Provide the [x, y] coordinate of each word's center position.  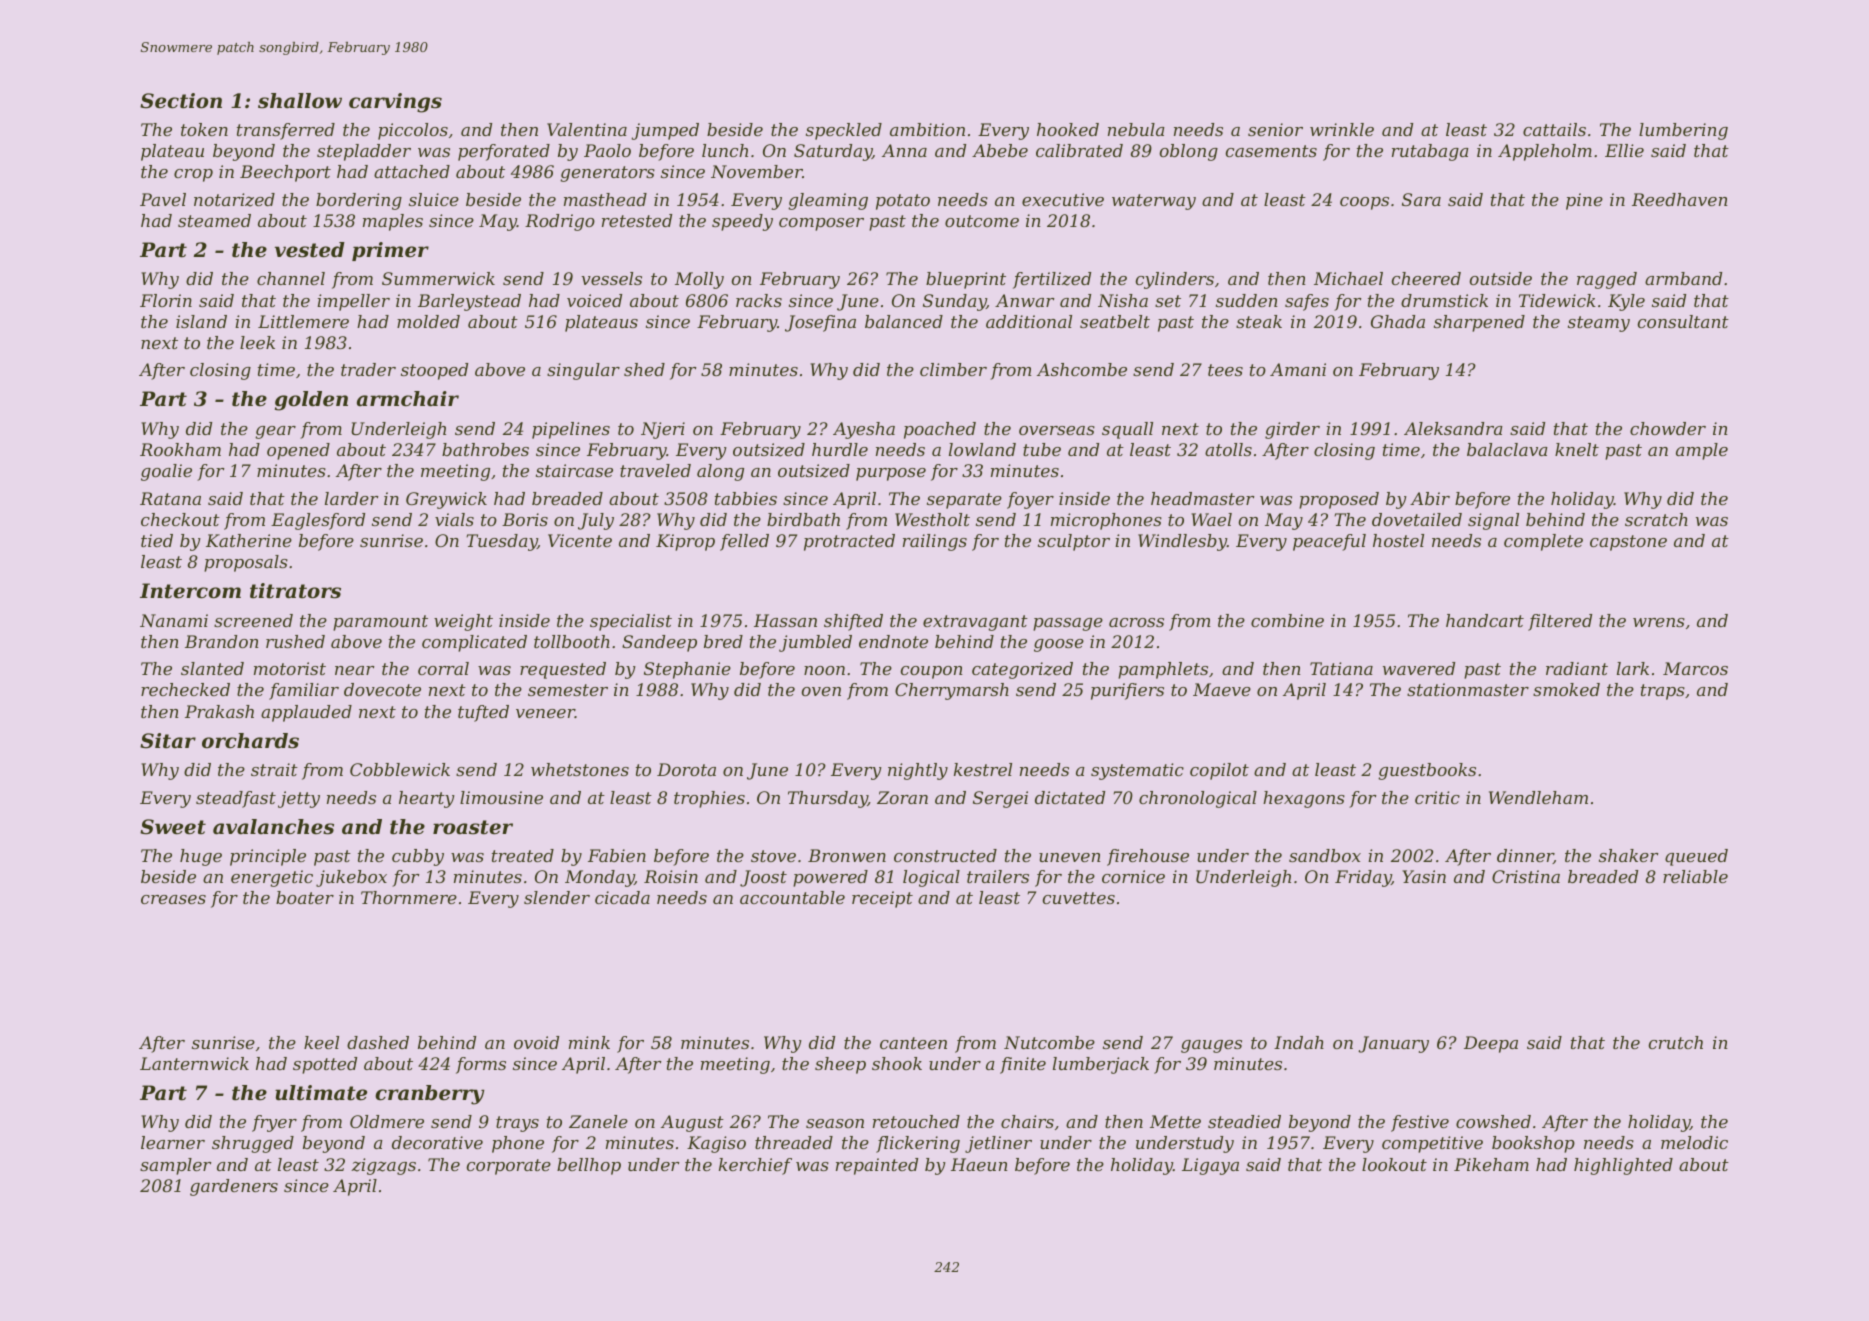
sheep [840, 1065]
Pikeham [1491, 1164]
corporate [509, 1167]
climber [953, 369]
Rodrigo [560, 222]
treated [523, 855]
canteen [913, 1043]
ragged [1607, 280]
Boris [525, 519]
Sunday [955, 302]
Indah [1299, 1042]
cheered [1426, 278]
